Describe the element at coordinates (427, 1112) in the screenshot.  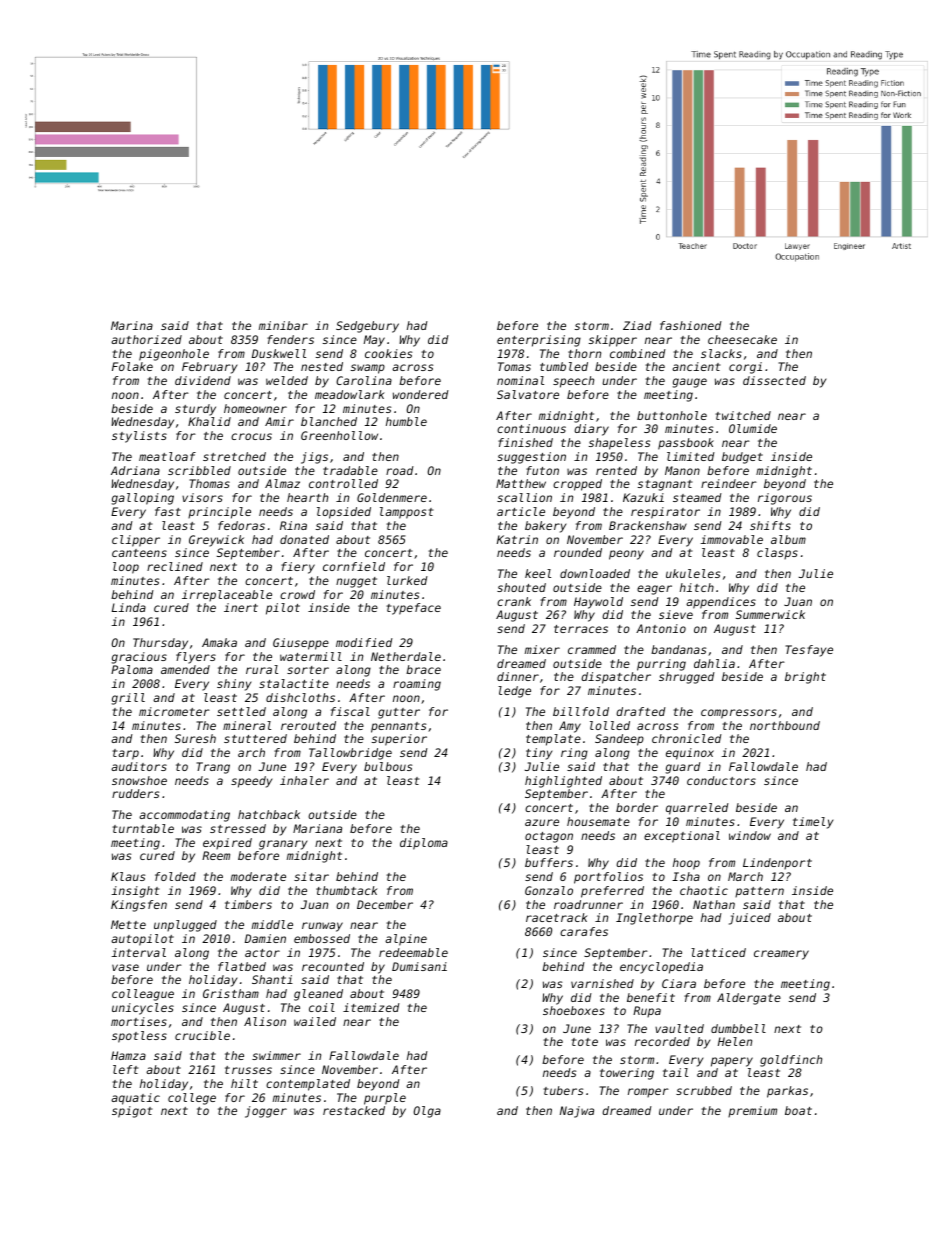
I see `Olga` at that location.
